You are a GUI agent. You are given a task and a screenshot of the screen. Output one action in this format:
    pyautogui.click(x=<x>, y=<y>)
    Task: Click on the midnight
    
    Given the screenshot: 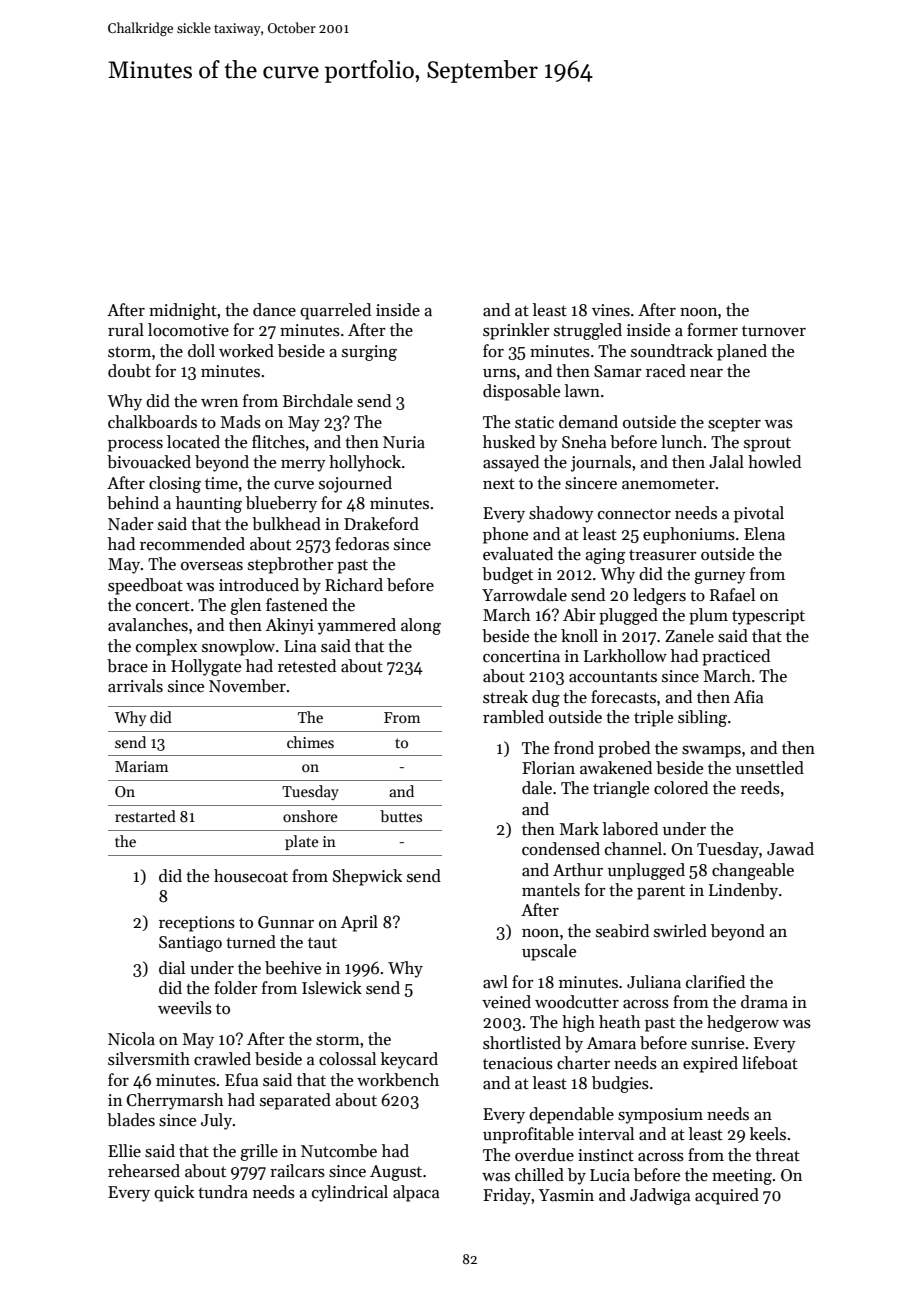 What is the action you would take?
    pyautogui.click(x=183, y=311)
